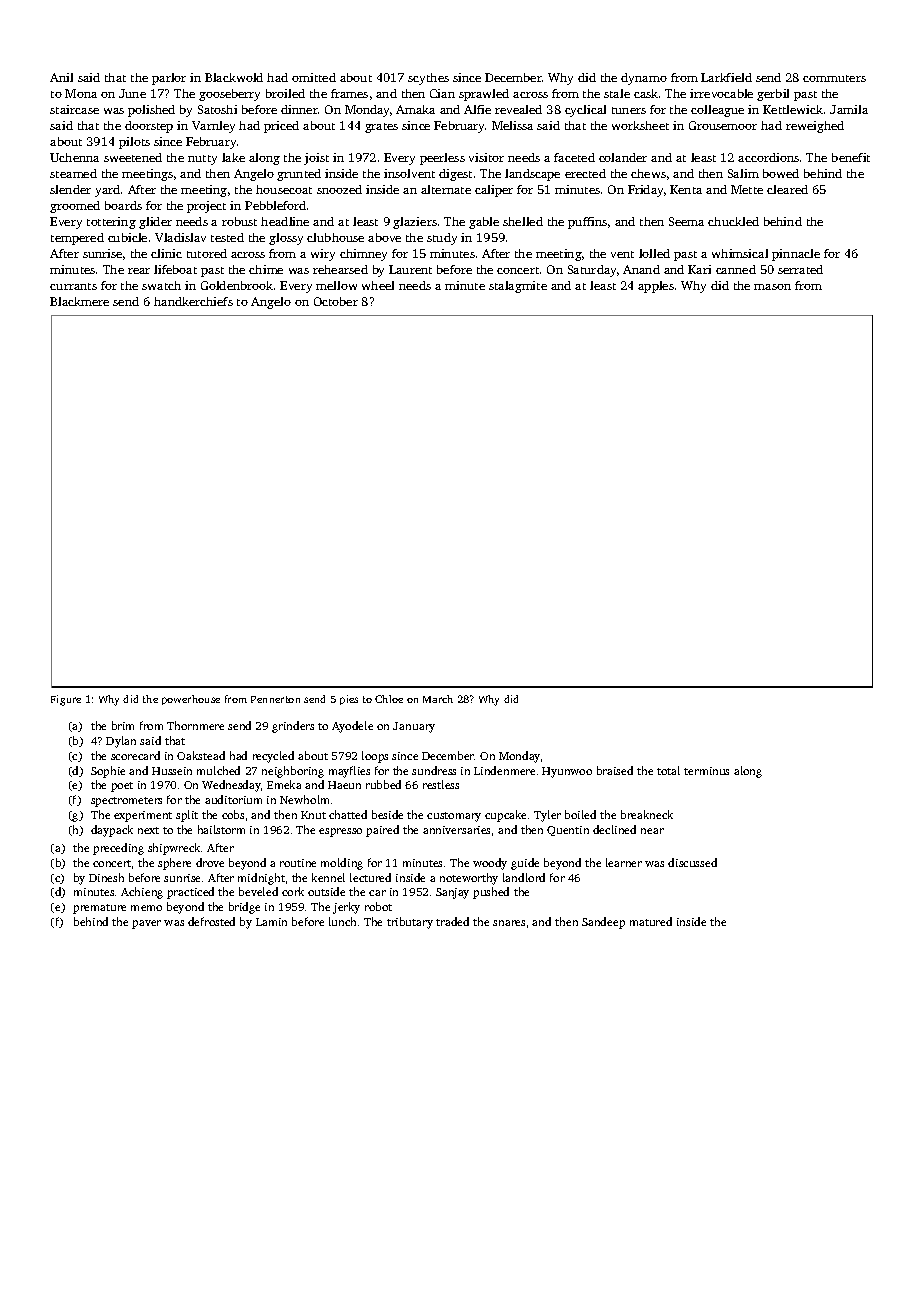  I want to click on omitted, so click(314, 77).
